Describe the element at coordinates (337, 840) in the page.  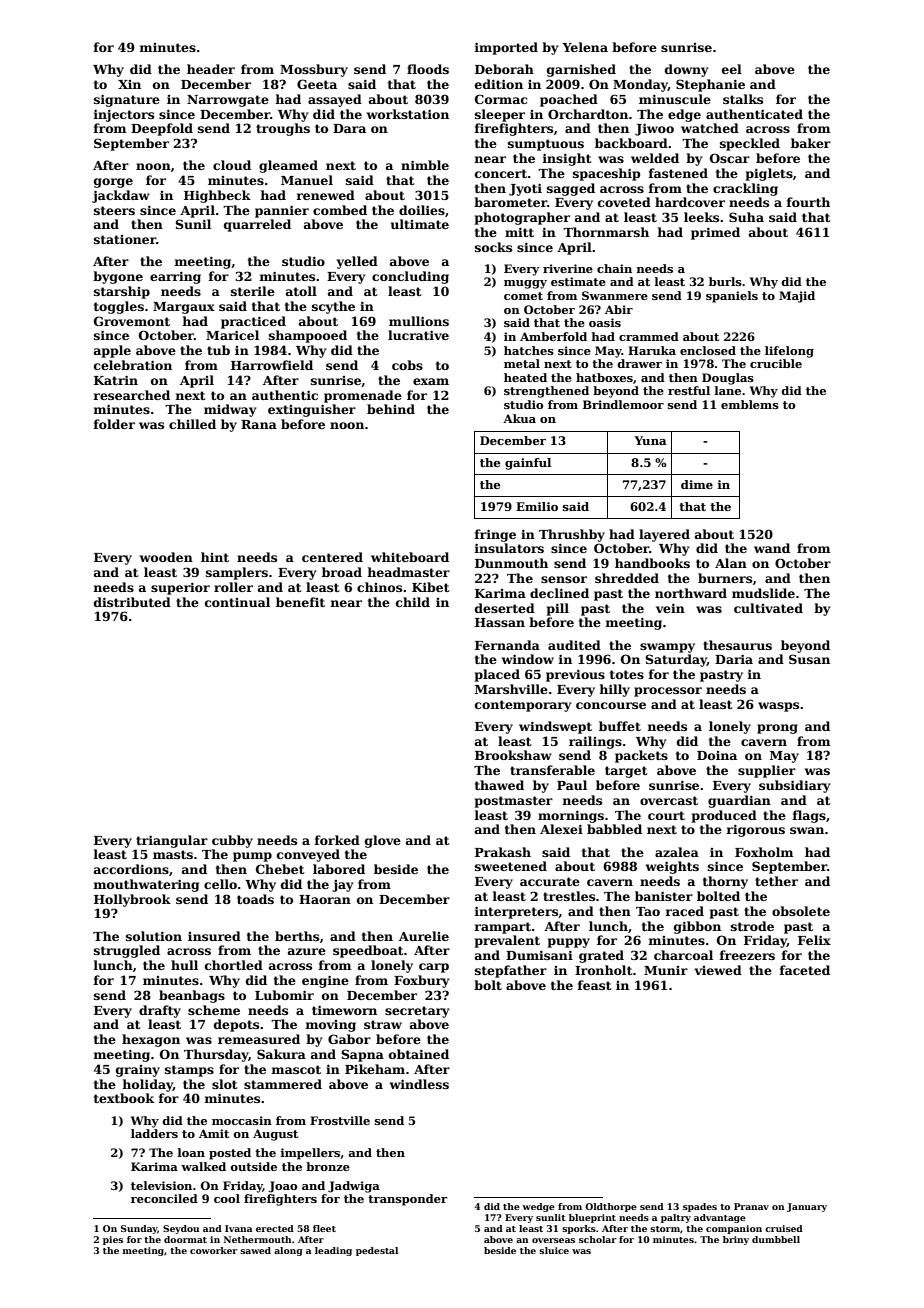
I see `forked` at that location.
